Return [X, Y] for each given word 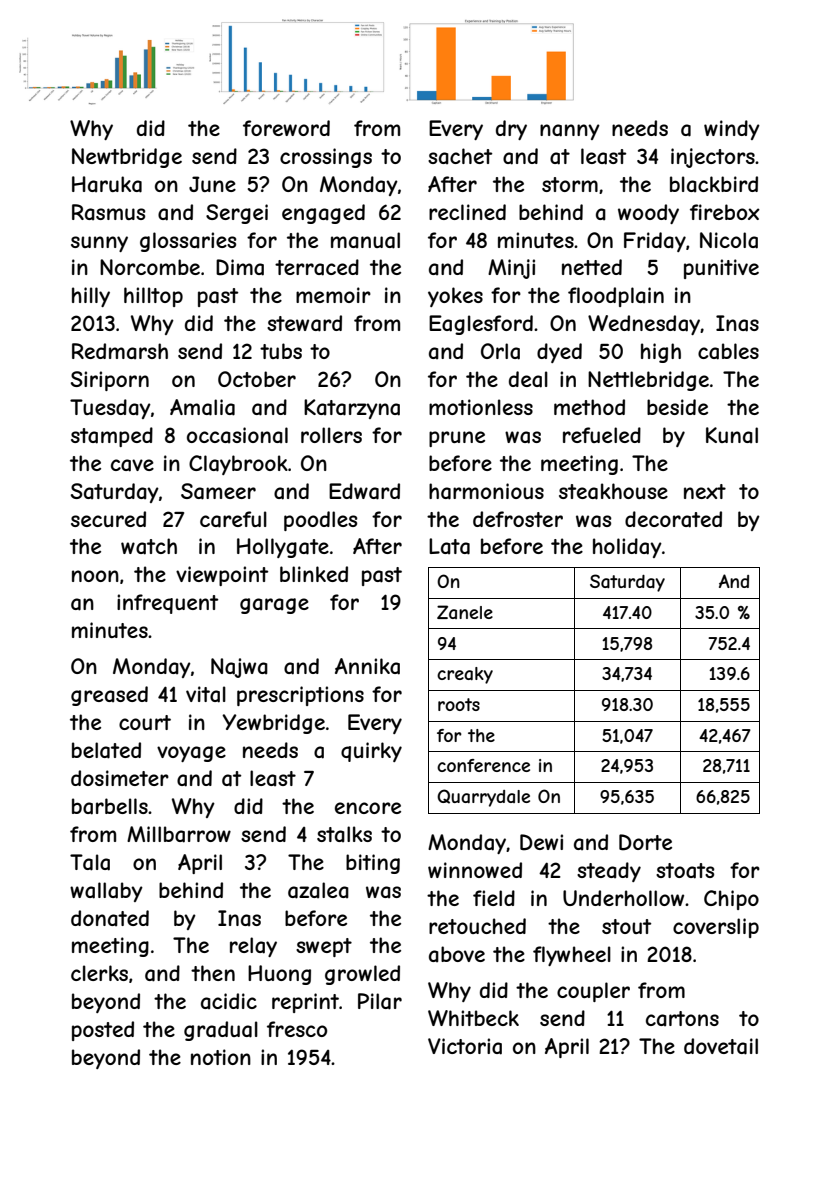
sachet [460, 156]
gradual [221, 1031]
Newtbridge [127, 158]
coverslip [716, 928]
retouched [477, 926]
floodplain [616, 297]
